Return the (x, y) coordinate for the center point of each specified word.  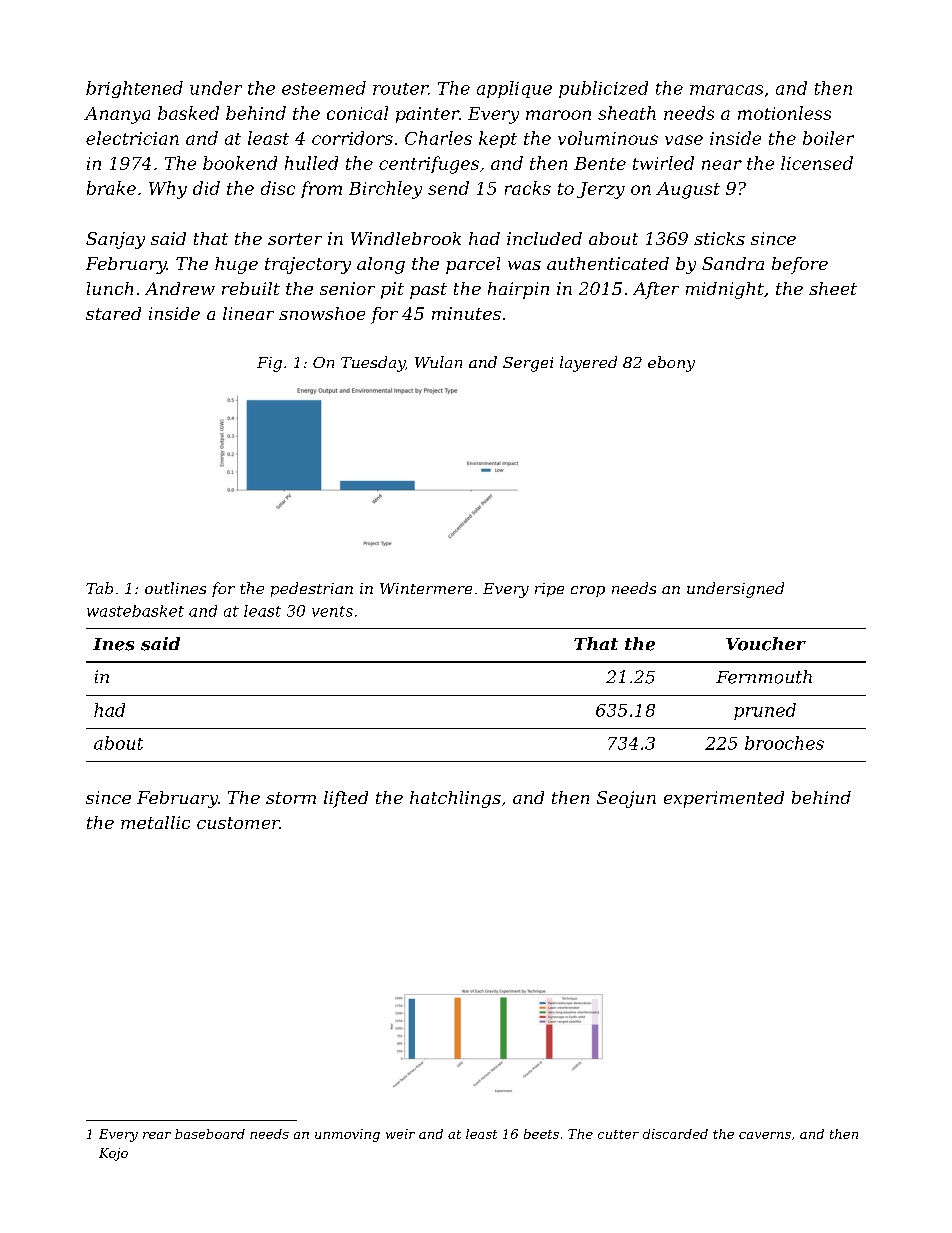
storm (291, 798)
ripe (549, 590)
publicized (603, 89)
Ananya (117, 115)
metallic (155, 822)
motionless (784, 113)
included (544, 238)
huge (236, 265)
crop (588, 591)
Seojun (626, 799)
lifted (346, 799)
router (400, 89)
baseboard (210, 1134)
